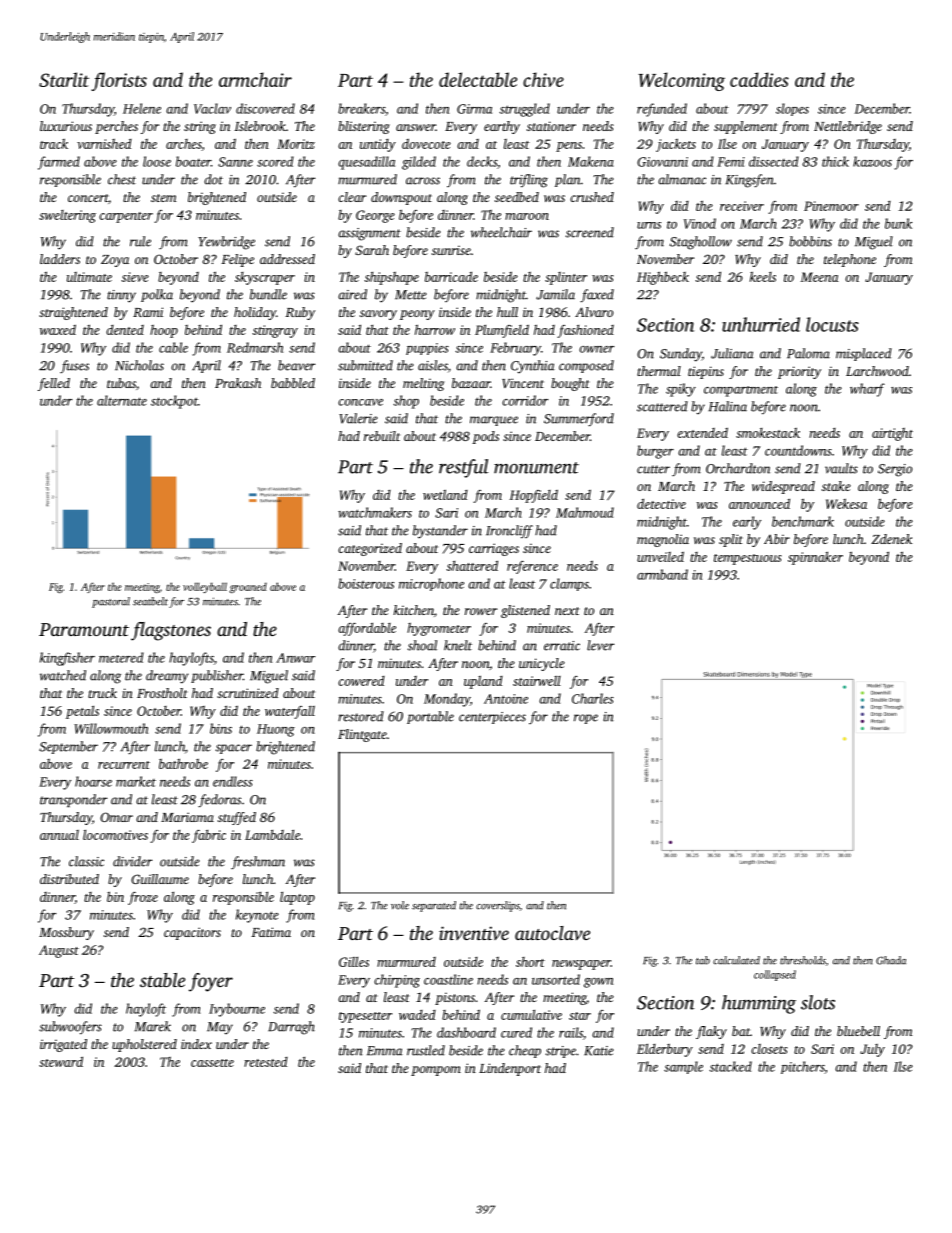  What do you see at coordinates (792, 109) in the image?
I see `slopes` at bounding box center [792, 109].
